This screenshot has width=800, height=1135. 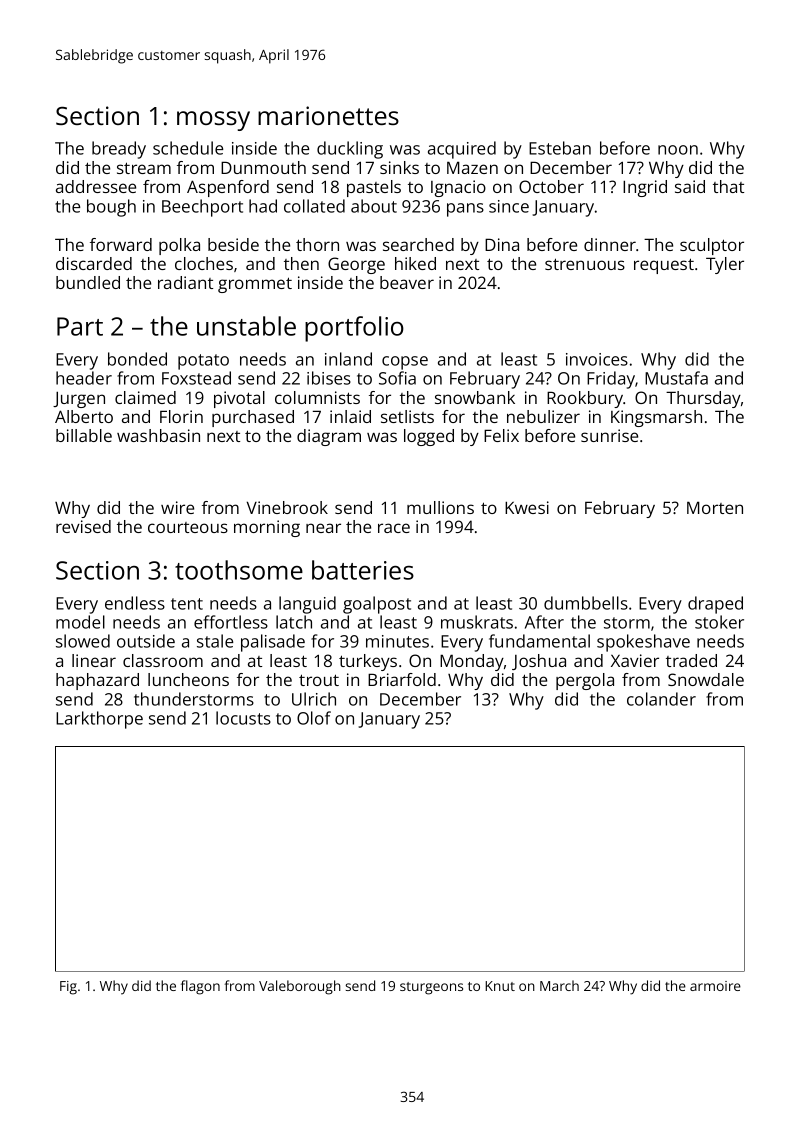 What do you see at coordinates (585, 681) in the screenshot?
I see `pergola` at bounding box center [585, 681].
